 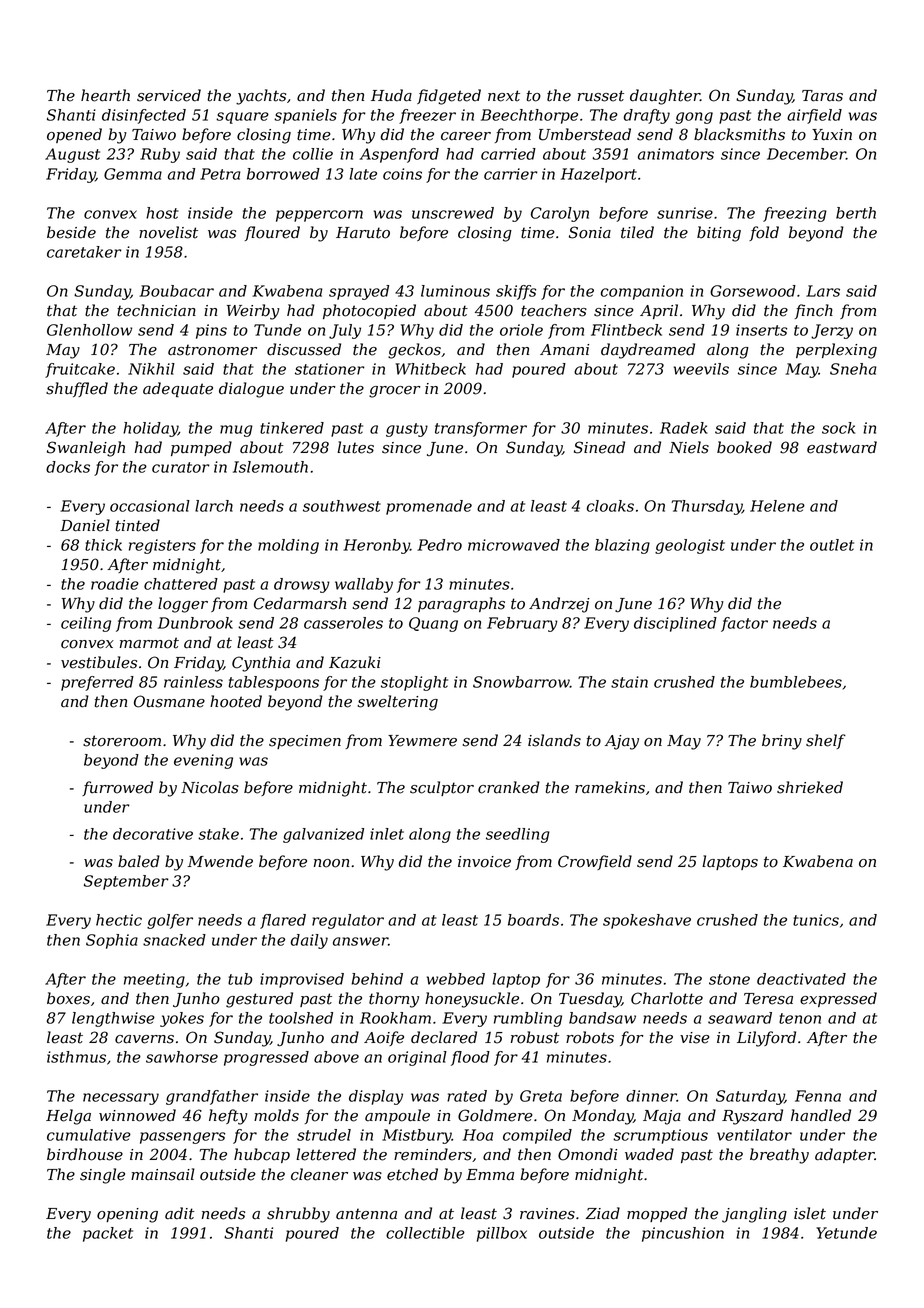 I want to click on grandfather, so click(x=212, y=1097).
